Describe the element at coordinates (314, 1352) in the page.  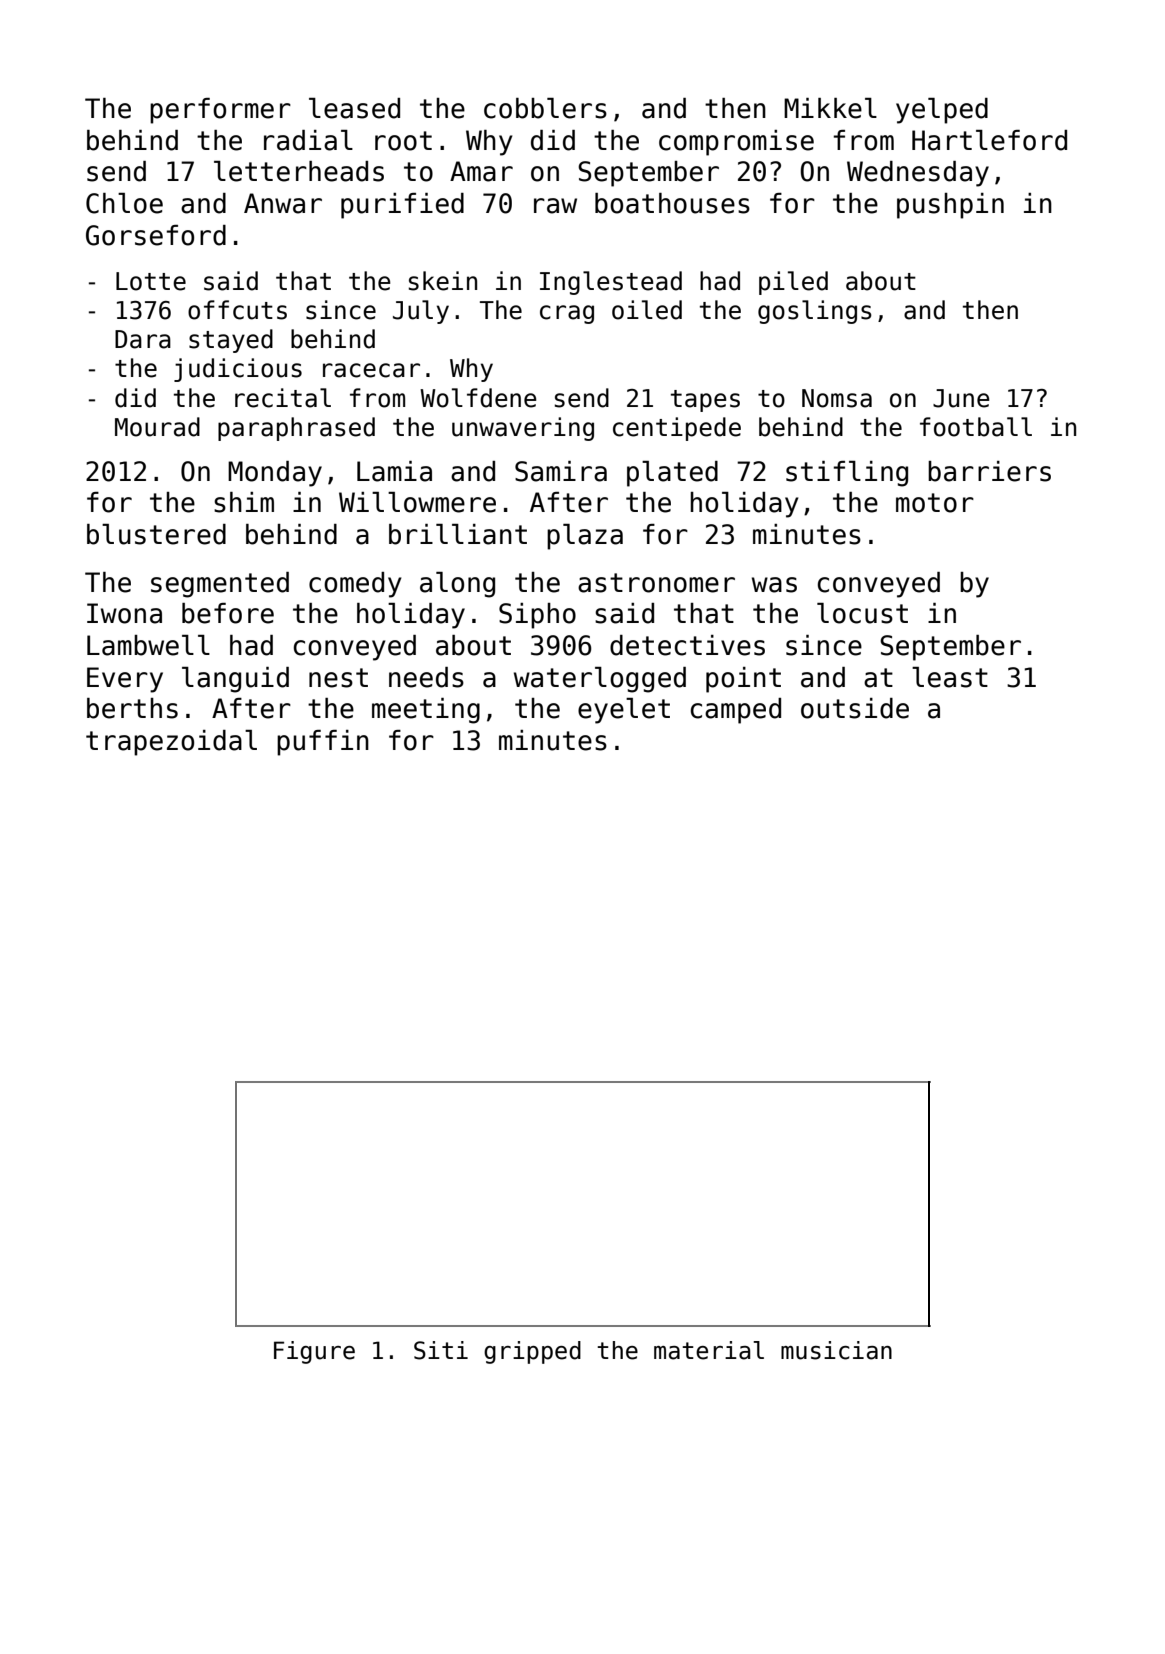
I see `Figure` at that location.
